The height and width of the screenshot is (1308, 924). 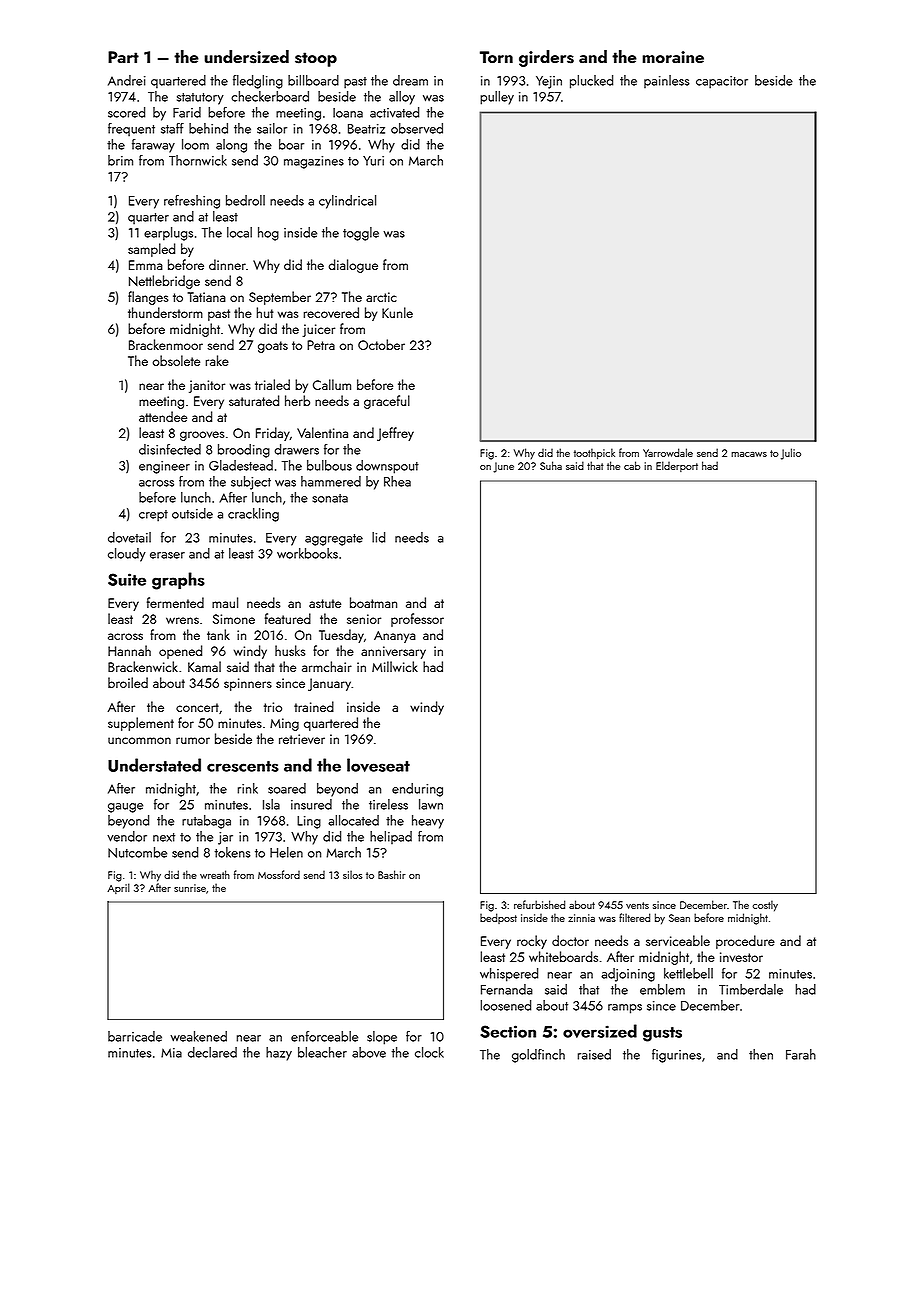 I want to click on Part, so click(x=123, y=57).
